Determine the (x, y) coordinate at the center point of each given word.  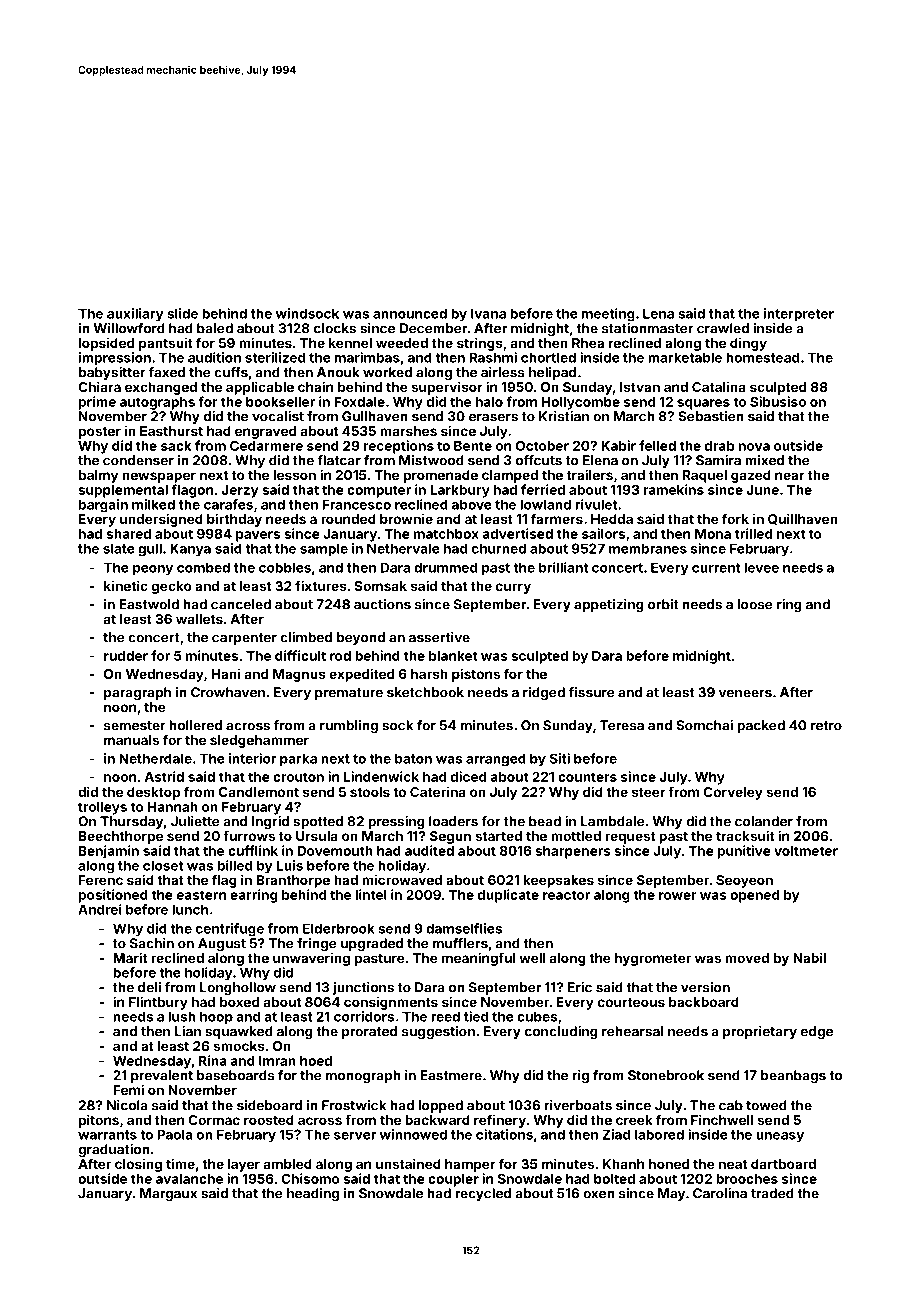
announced (410, 313)
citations (504, 1134)
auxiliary (135, 315)
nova (754, 447)
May (671, 1194)
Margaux (168, 1194)
